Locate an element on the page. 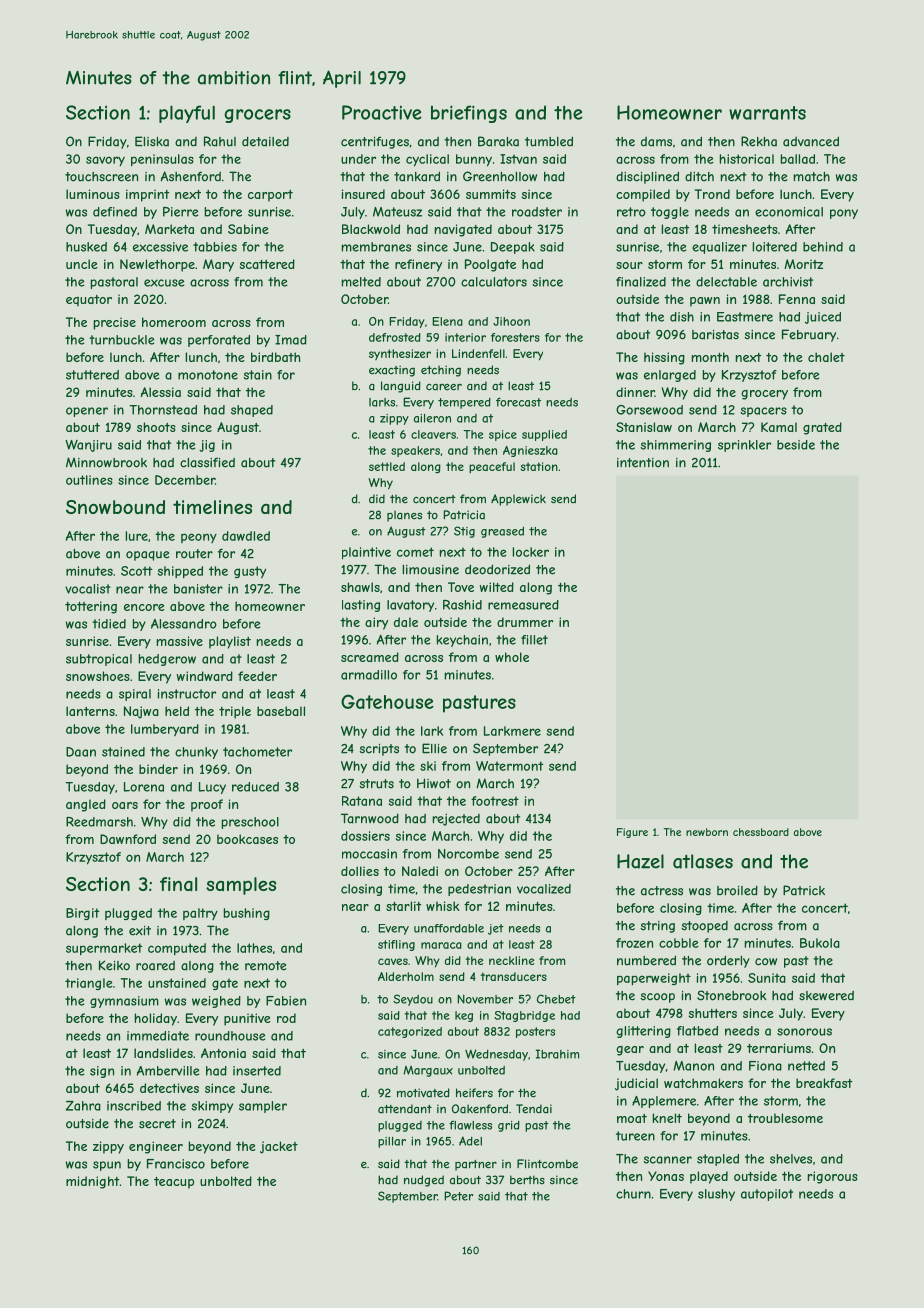 This document has width=924, height=1308. planes is located at coordinates (404, 516).
